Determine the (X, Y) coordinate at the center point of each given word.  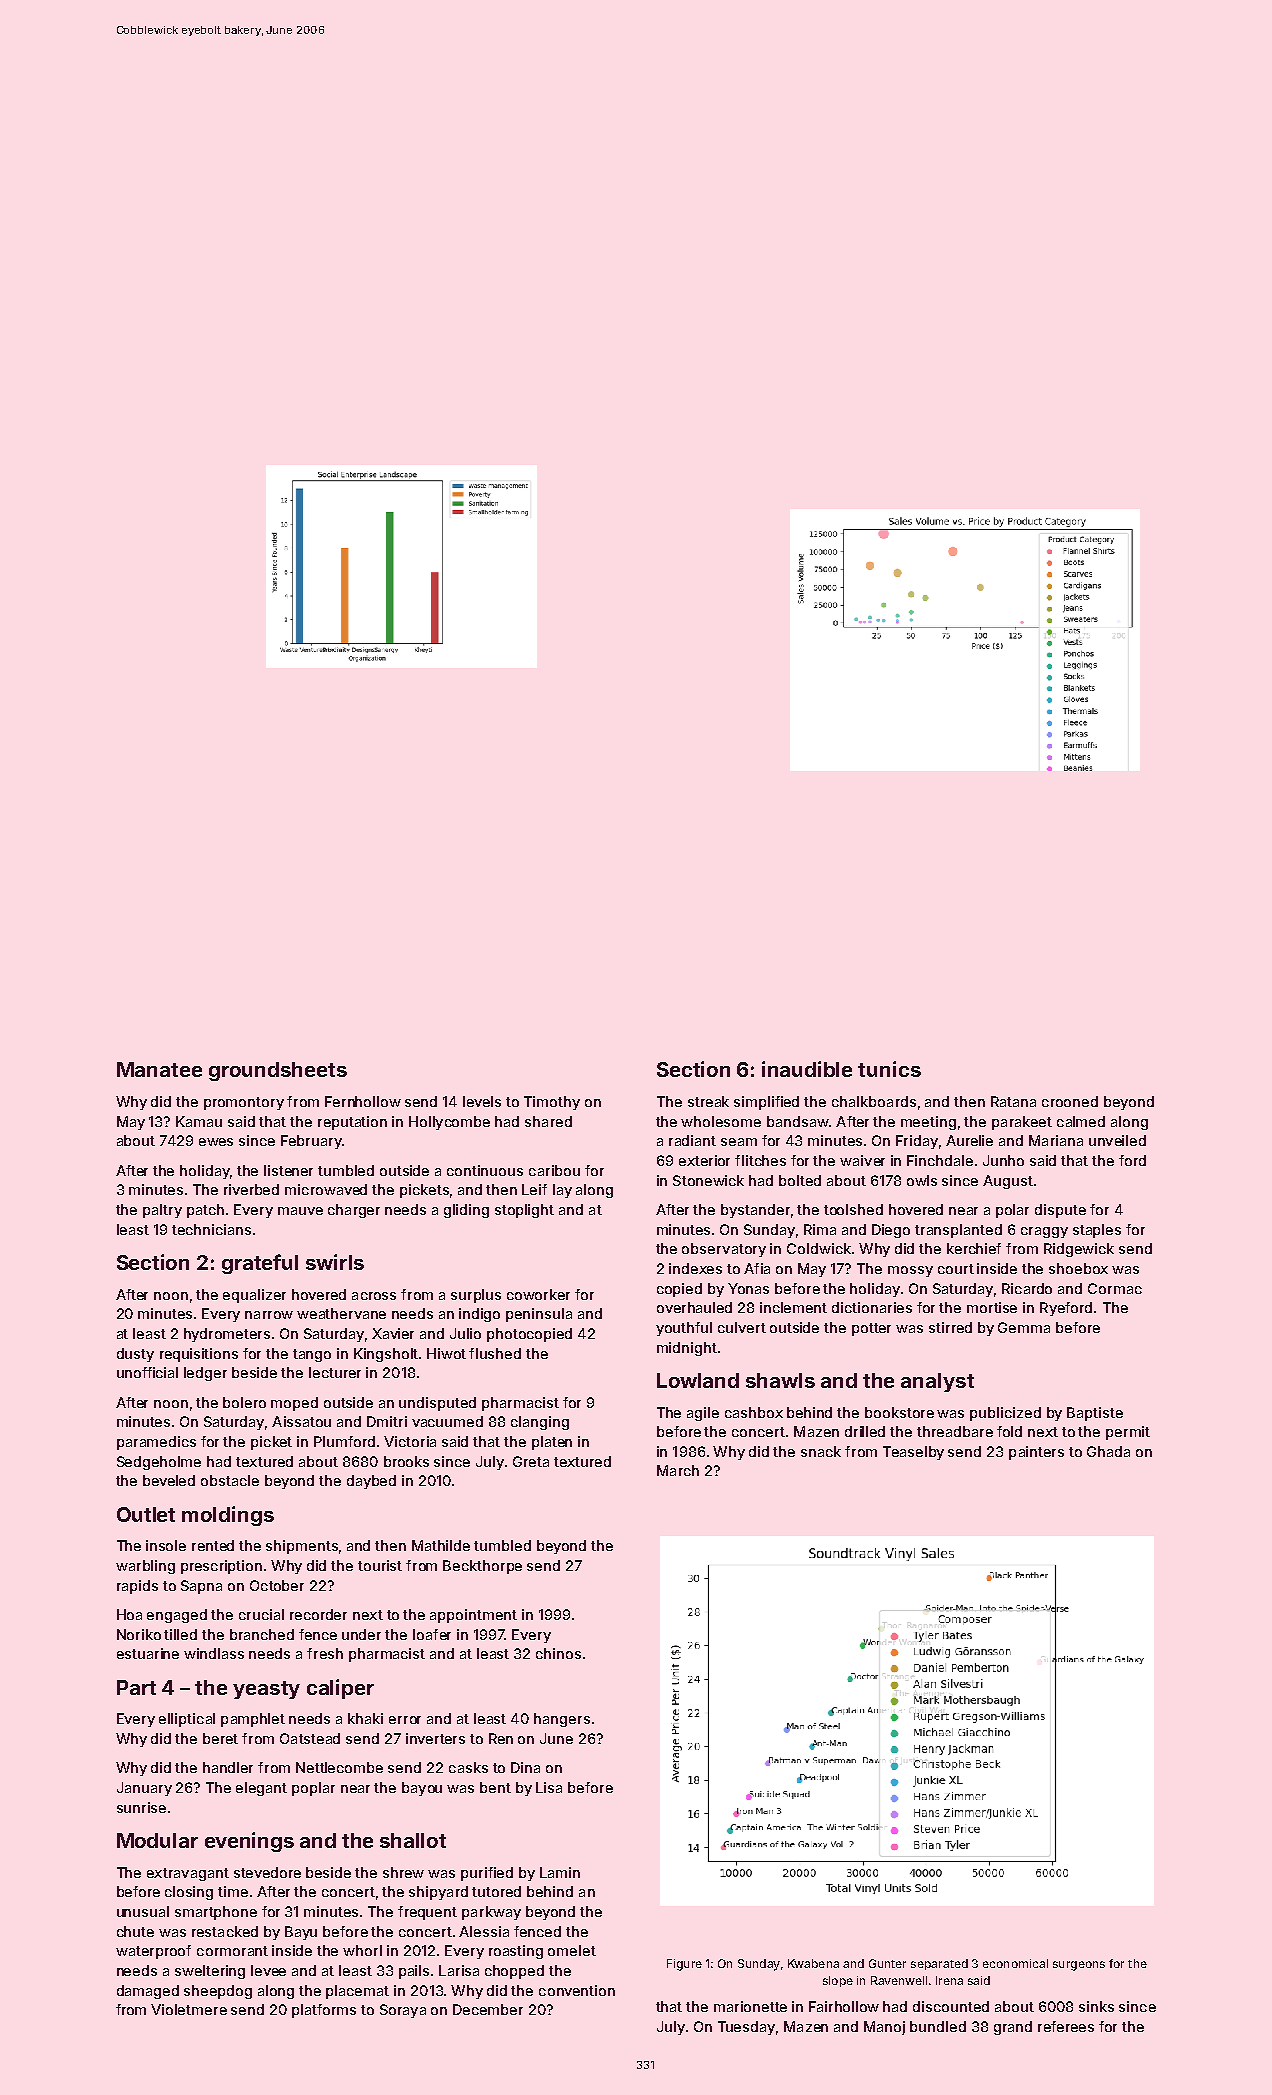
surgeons (1079, 1966)
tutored (496, 1891)
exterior (704, 1160)
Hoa (129, 1614)
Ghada (1108, 1451)
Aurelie (969, 1140)
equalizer (254, 1296)
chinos (558, 1653)
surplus (476, 1296)
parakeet (1022, 1123)
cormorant (232, 1951)
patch (205, 1211)
